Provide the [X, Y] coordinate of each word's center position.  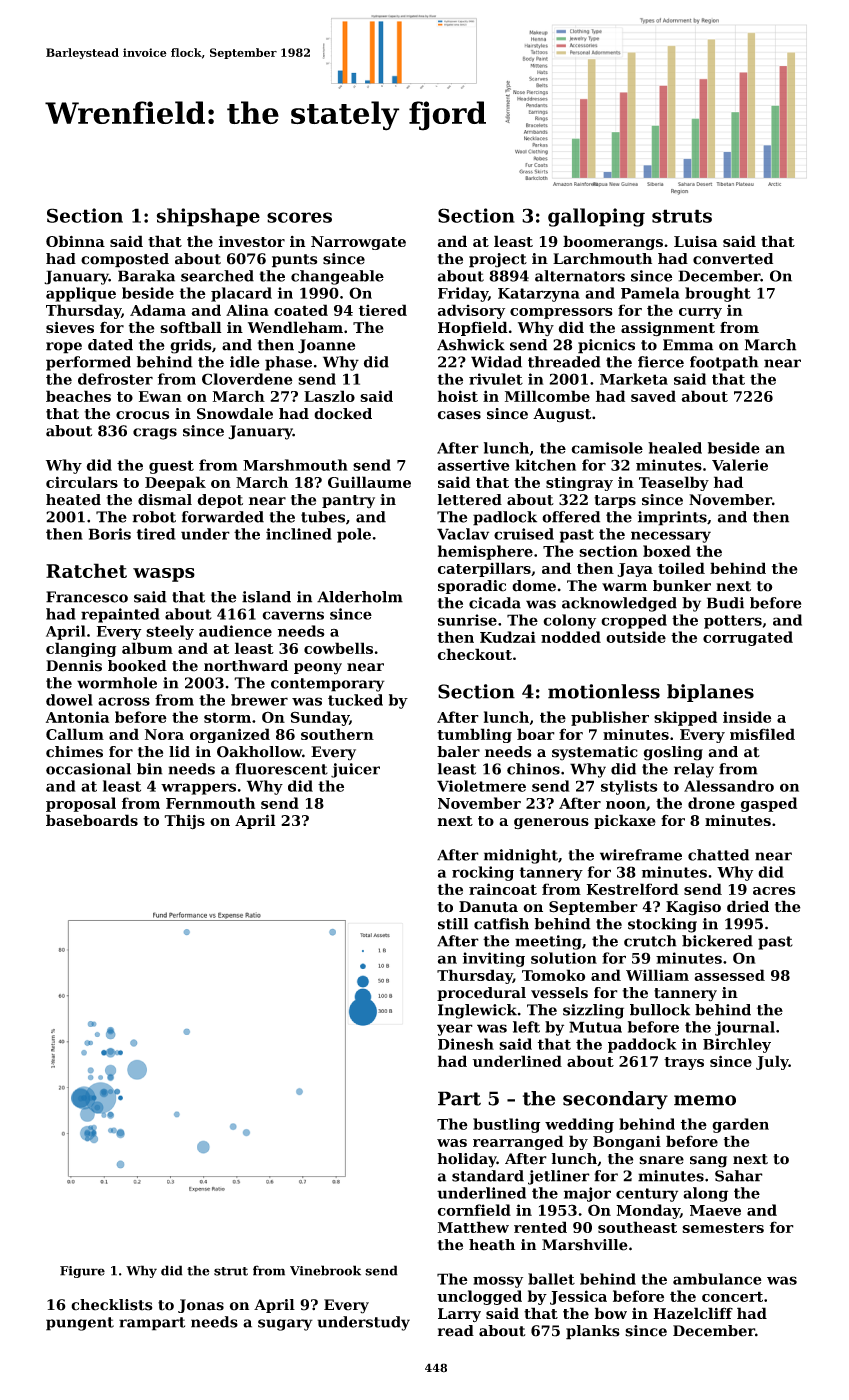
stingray [579, 483]
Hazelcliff [693, 1313]
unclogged [479, 1297]
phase [288, 363]
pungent [80, 1324]
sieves [70, 327]
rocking [483, 873]
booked [137, 666]
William [657, 975]
